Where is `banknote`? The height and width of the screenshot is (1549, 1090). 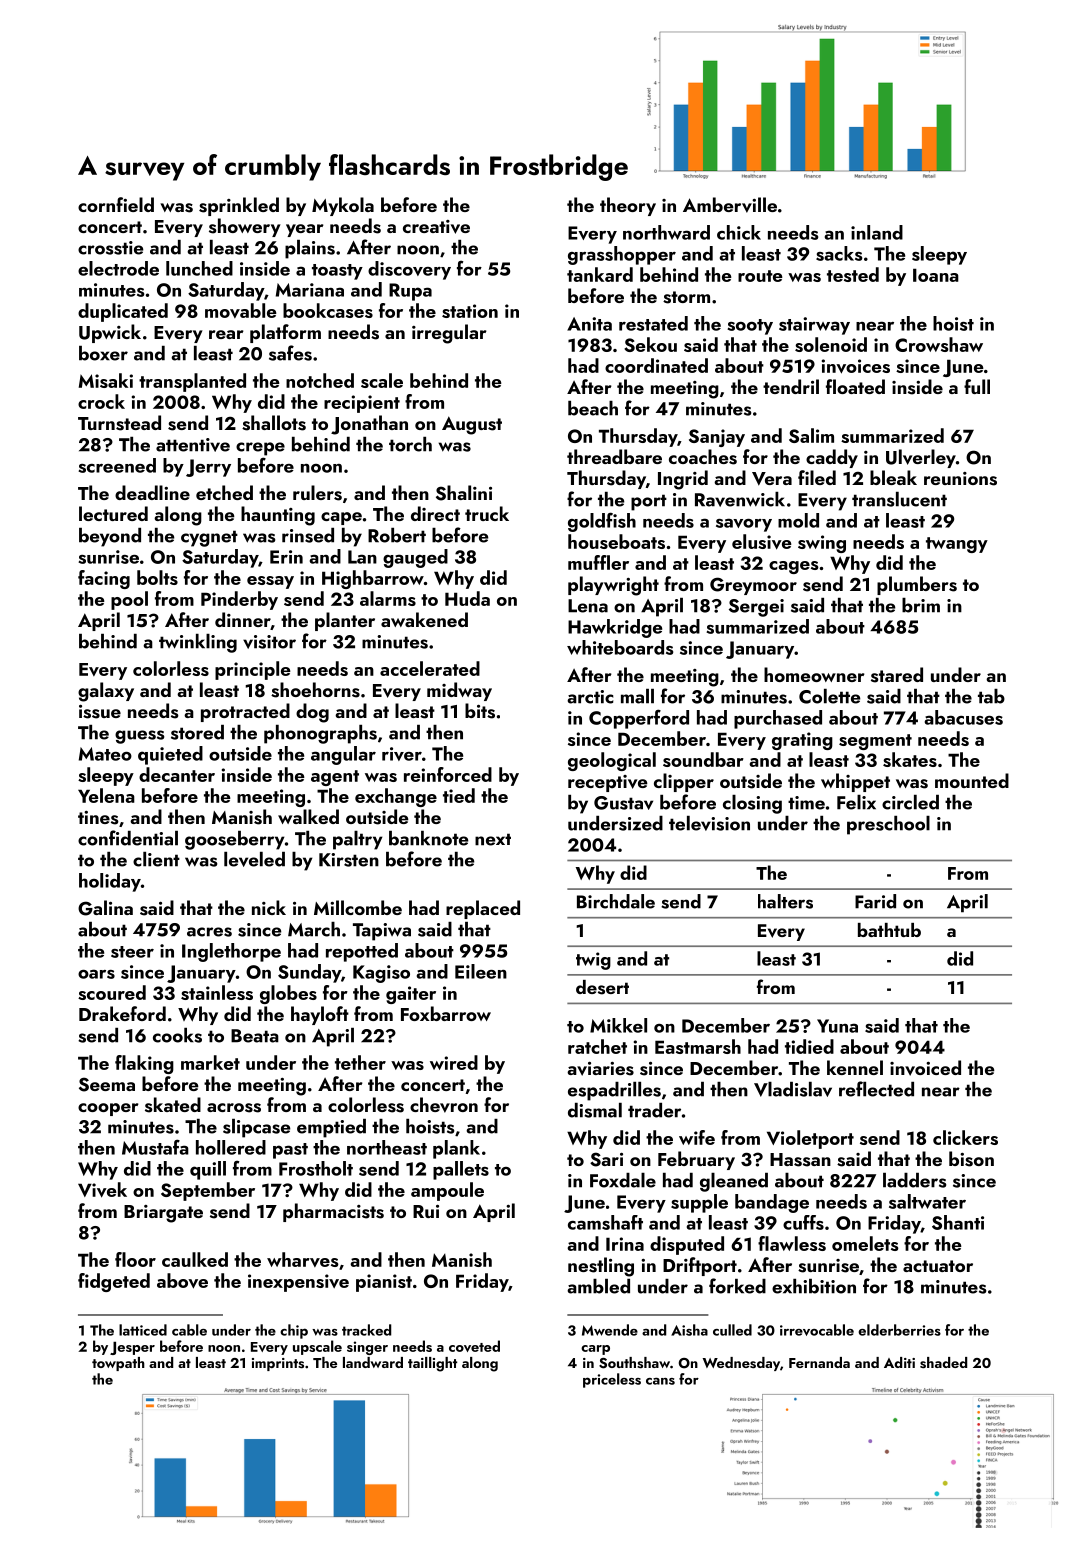
banknote is located at coordinates (428, 838).
